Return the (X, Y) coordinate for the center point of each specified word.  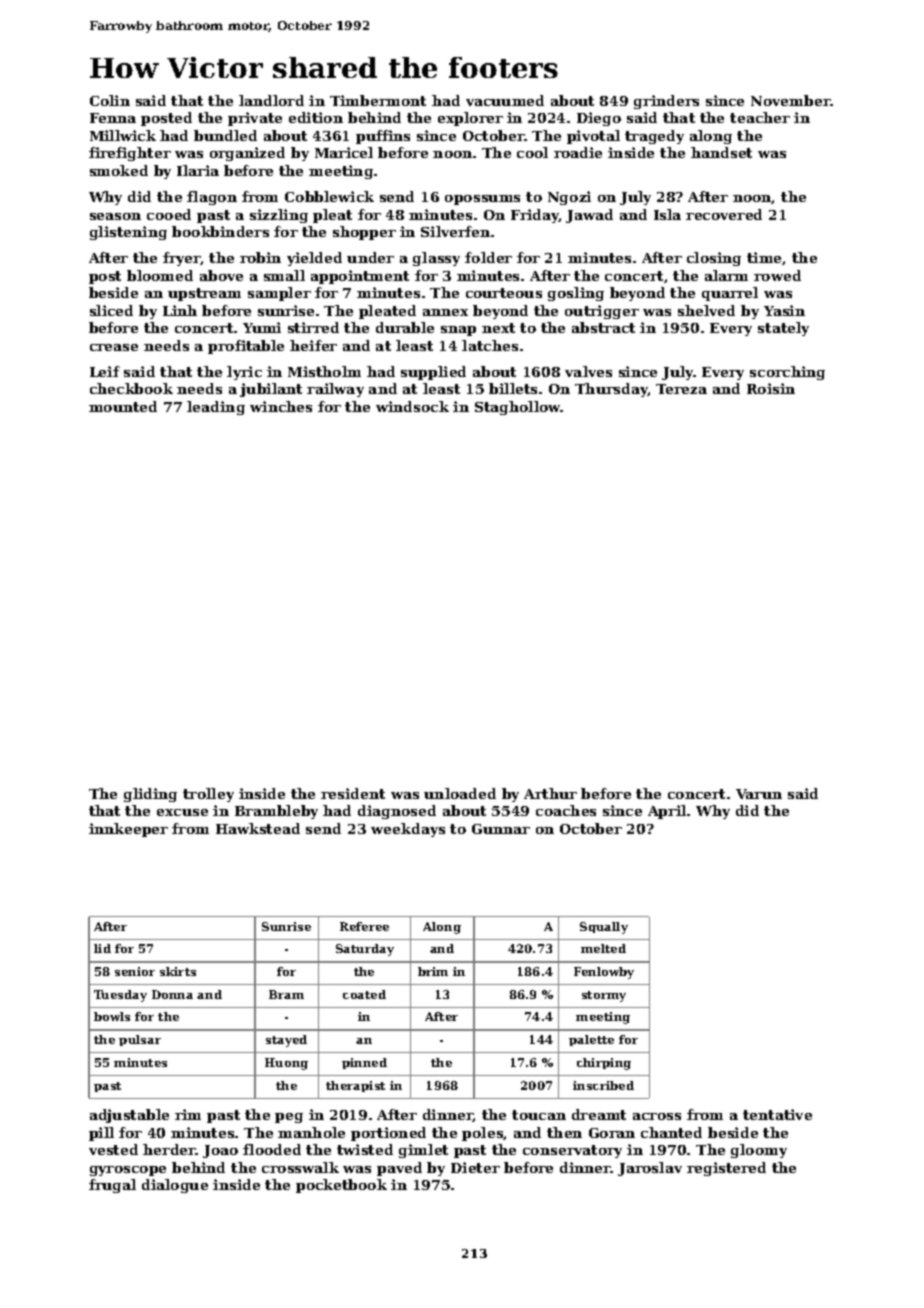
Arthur (550, 793)
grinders (666, 102)
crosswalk (300, 1167)
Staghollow (518, 408)
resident (353, 793)
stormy (604, 996)
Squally (604, 928)
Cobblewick (329, 196)
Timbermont (378, 100)
